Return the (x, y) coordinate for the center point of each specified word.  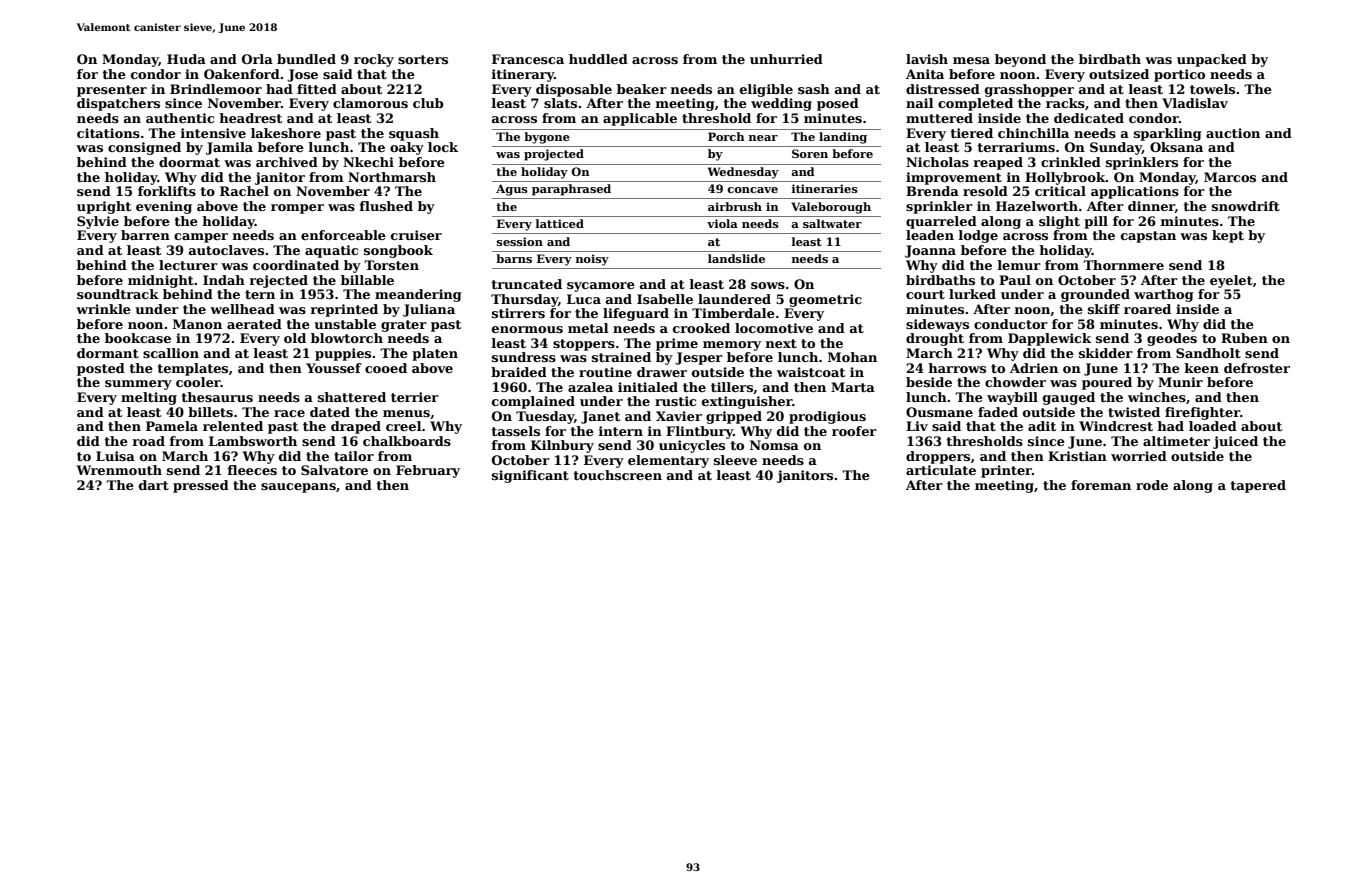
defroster (1257, 368)
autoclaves (226, 250)
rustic (675, 401)
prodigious (827, 417)
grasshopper (1029, 90)
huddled (598, 59)
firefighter (1202, 413)
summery (138, 385)
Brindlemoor (216, 89)
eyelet (1231, 281)
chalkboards (407, 441)
